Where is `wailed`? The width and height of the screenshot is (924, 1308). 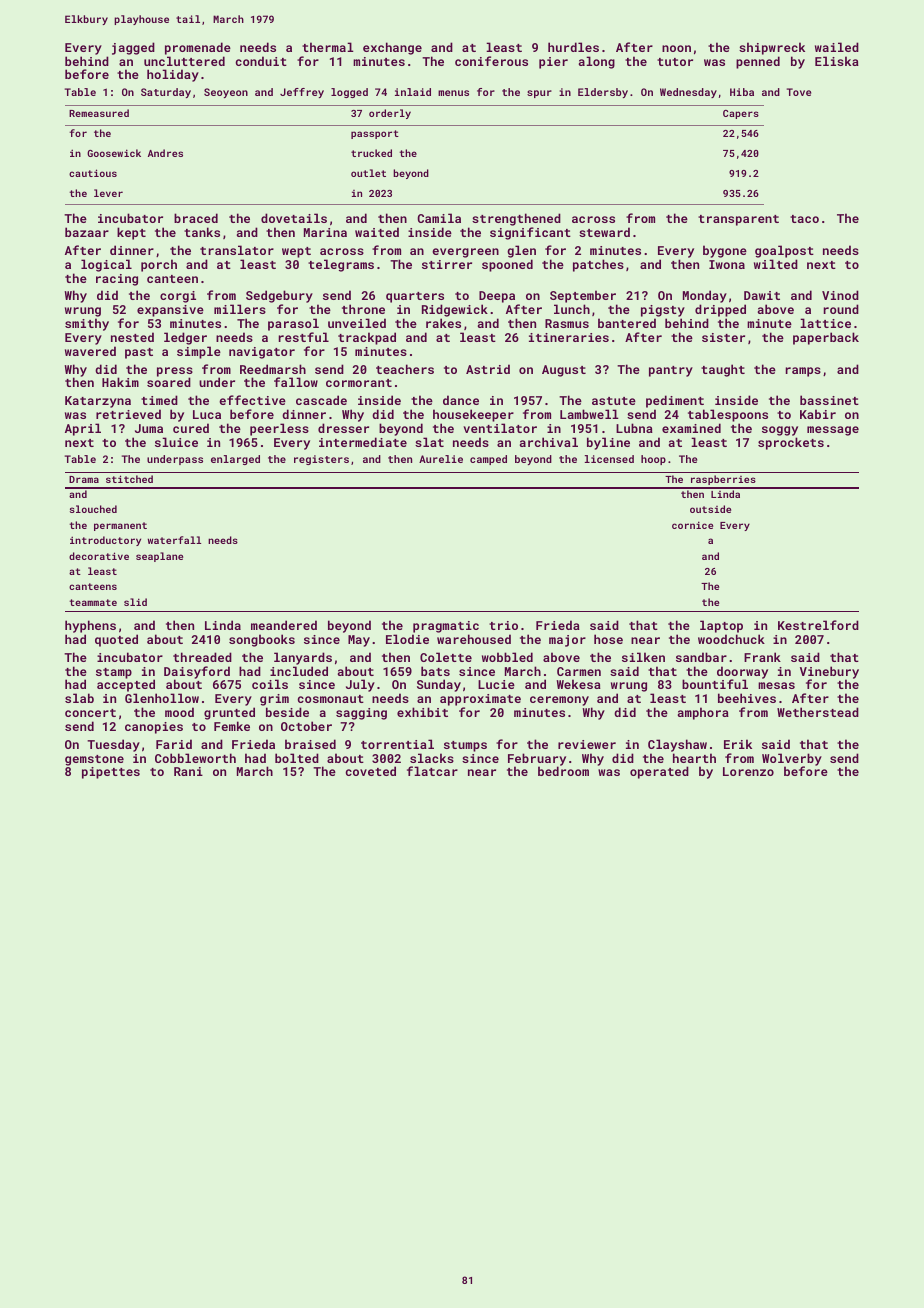
wailed is located at coordinates (837, 47).
